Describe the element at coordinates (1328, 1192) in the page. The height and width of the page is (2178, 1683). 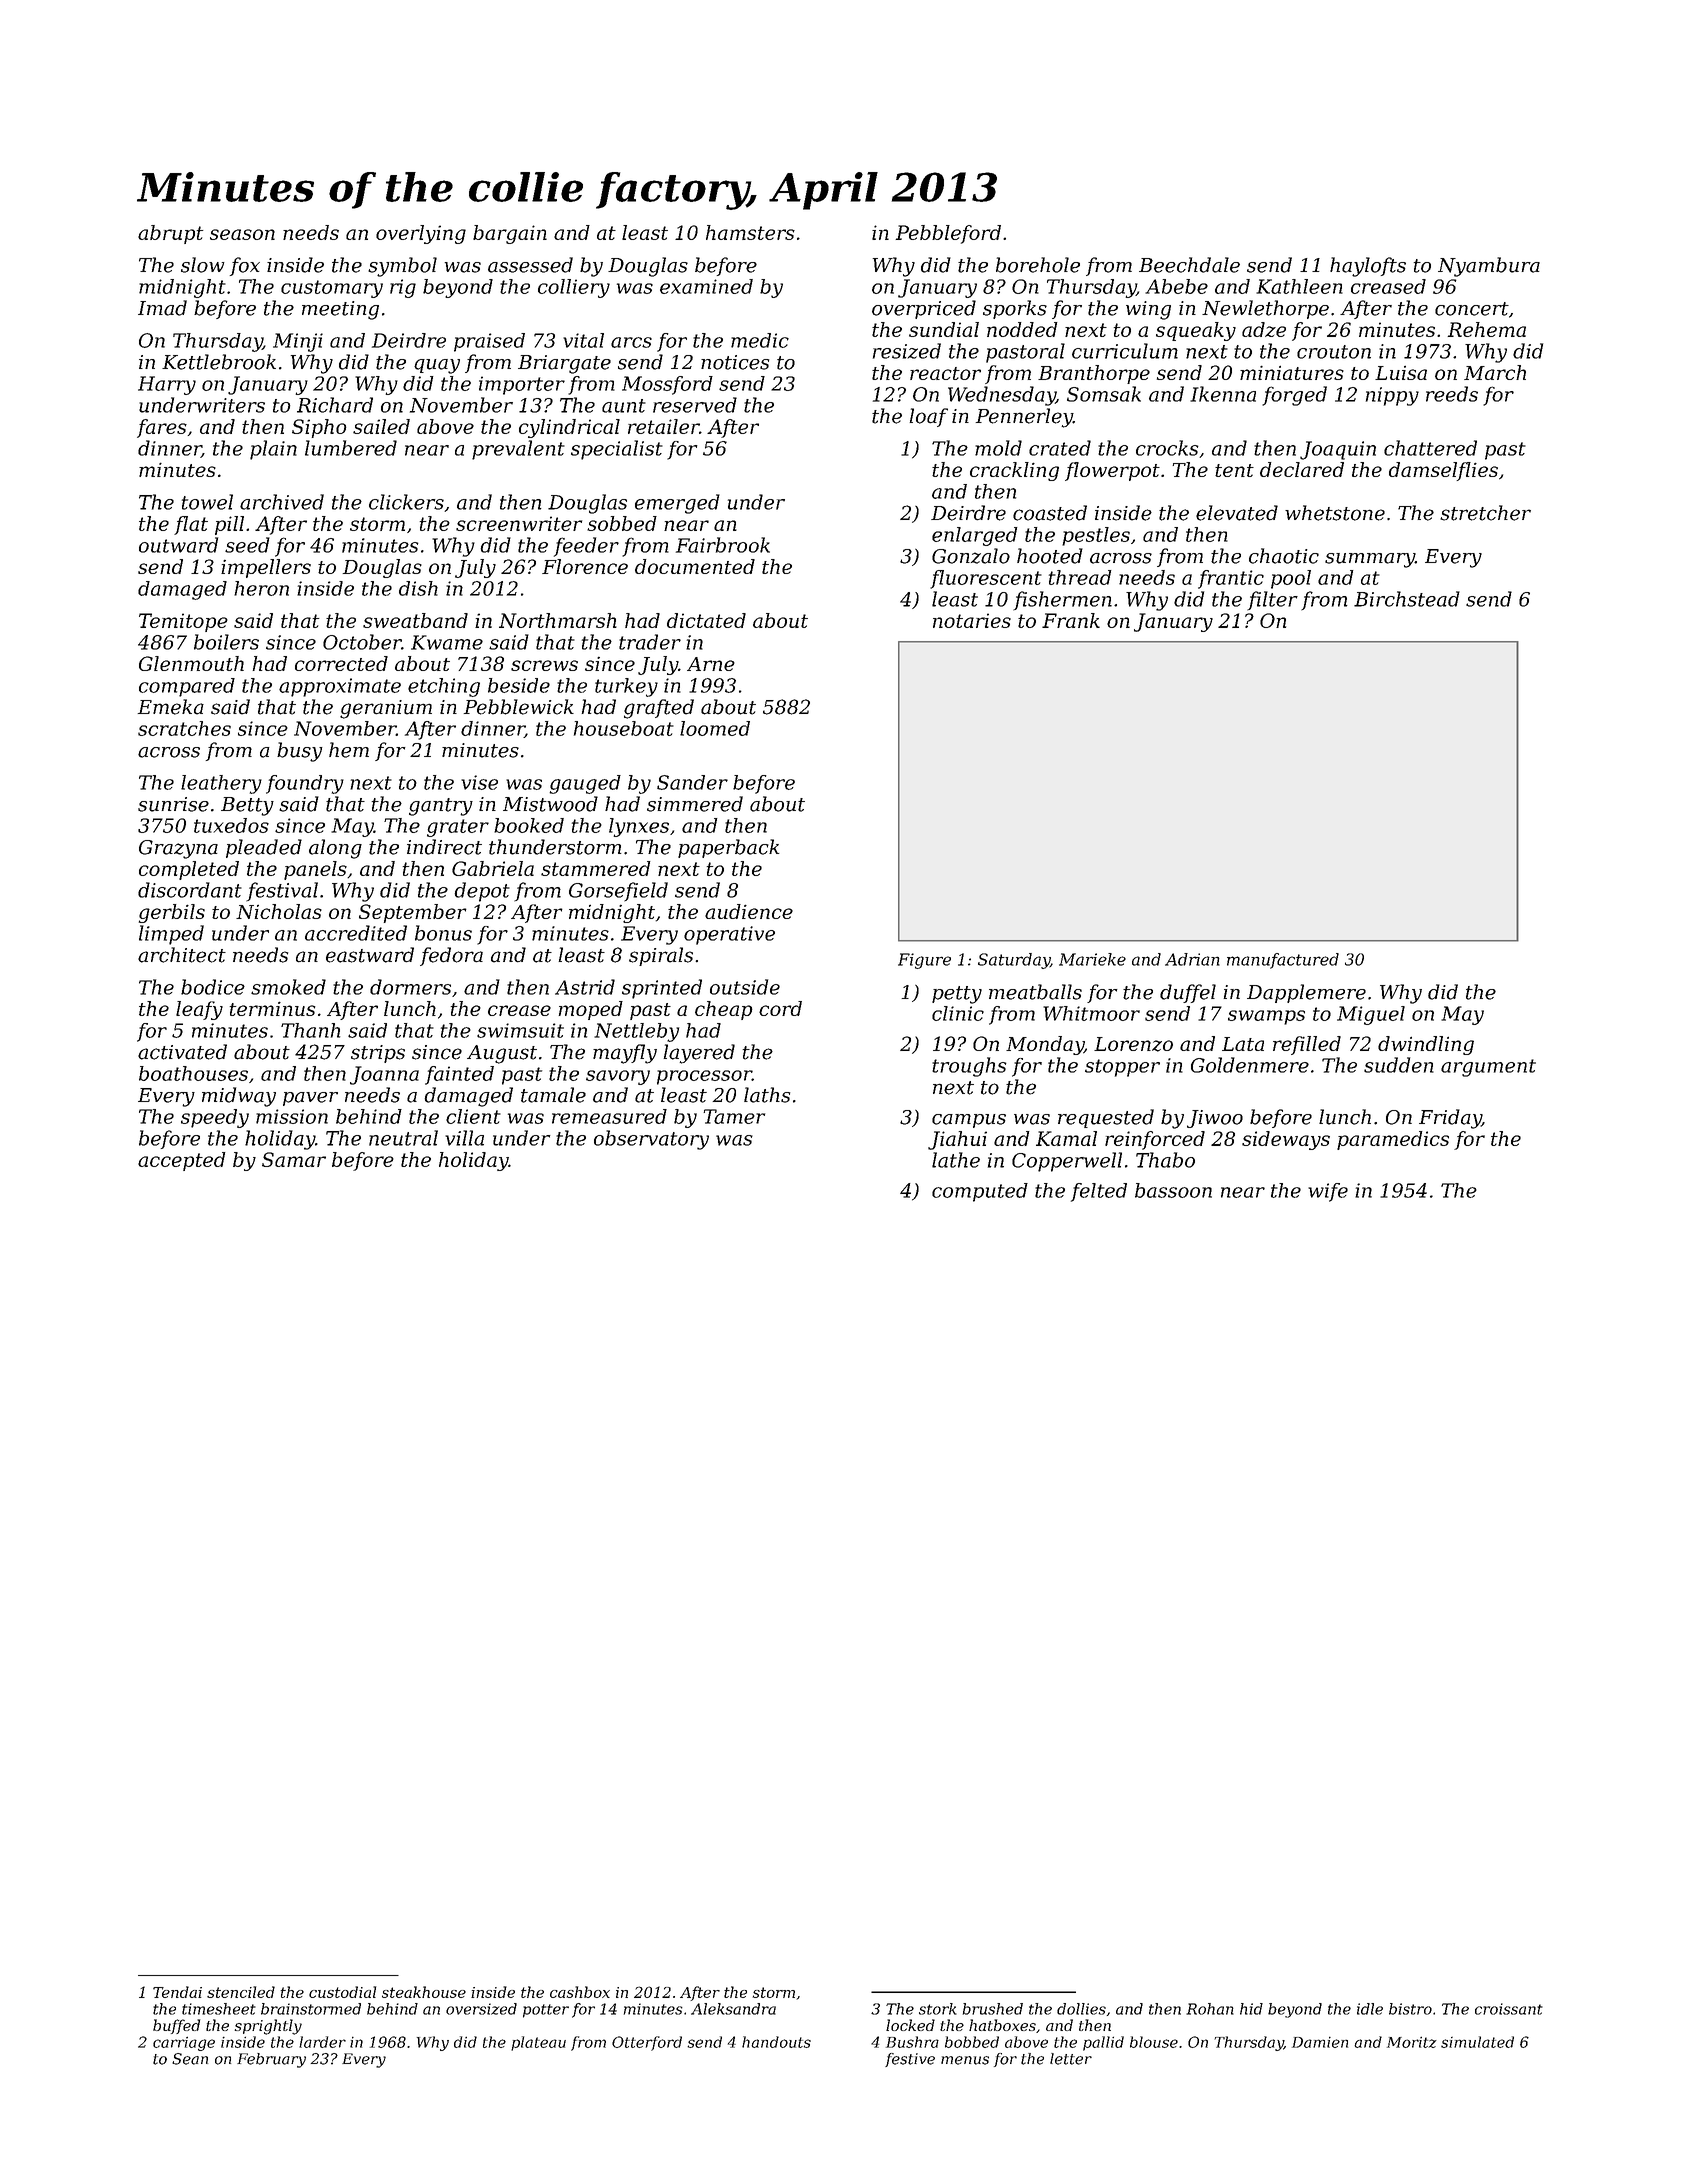
I see `wife` at that location.
